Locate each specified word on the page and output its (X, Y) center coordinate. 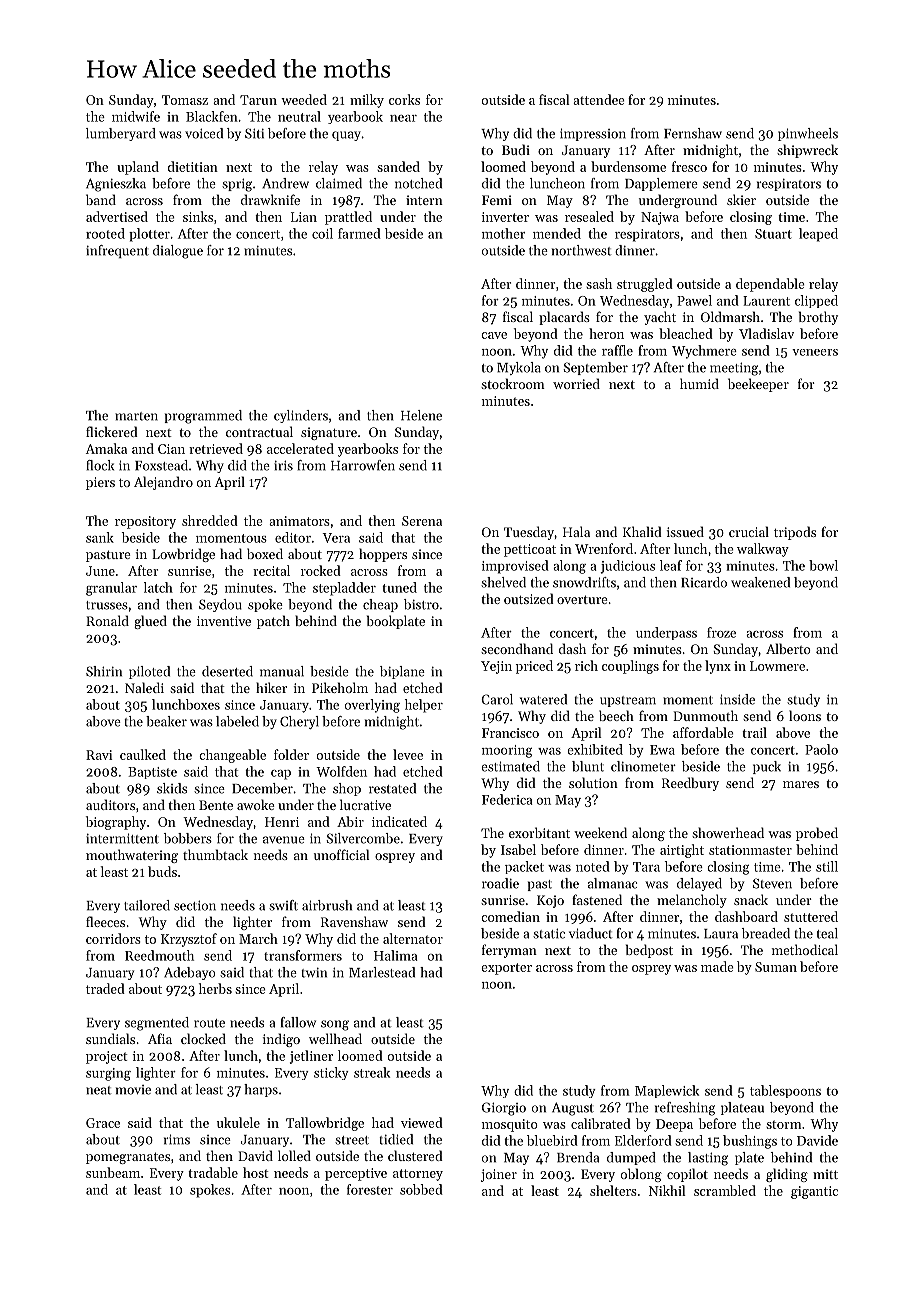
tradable (213, 1172)
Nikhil (667, 1190)
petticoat (530, 550)
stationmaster (750, 850)
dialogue (178, 252)
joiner (499, 1175)
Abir (350, 821)
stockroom (513, 383)
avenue (284, 840)
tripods (795, 533)
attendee (599, 99)
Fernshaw (693, 133)
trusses (107, 605)
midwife (136, 116)
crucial (749, 531)
